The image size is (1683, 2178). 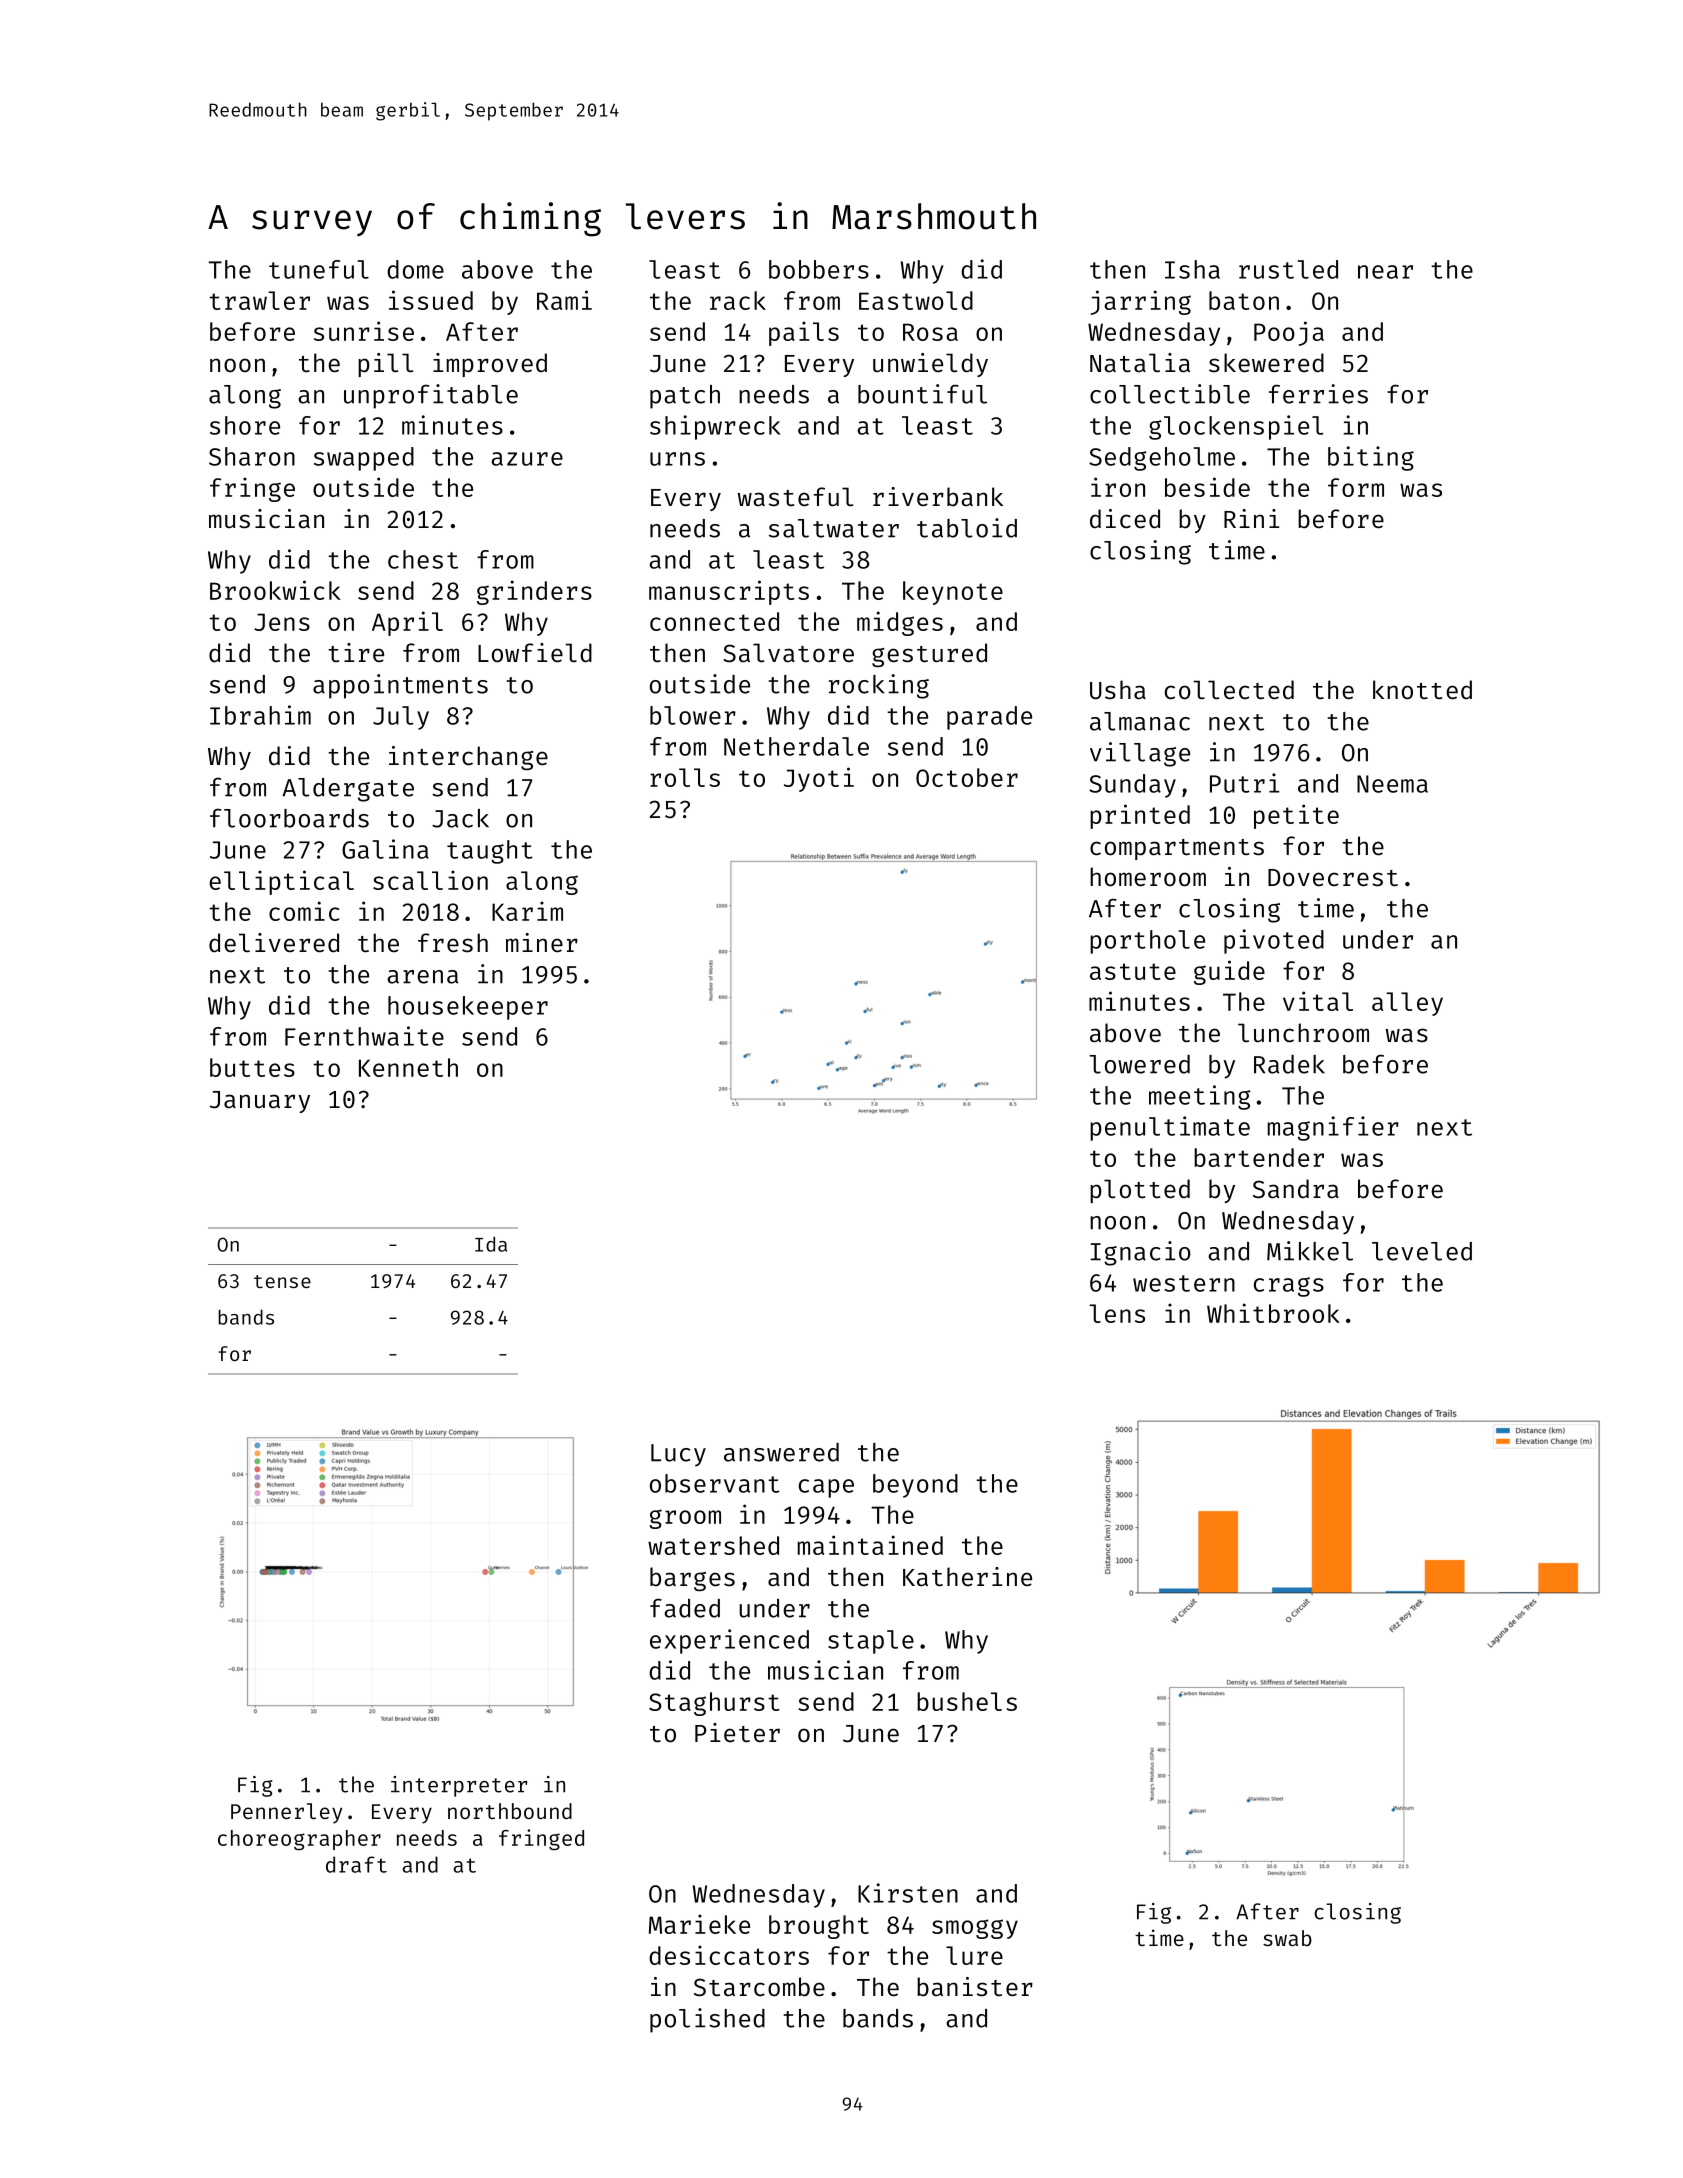 I want to click on draft, so click(x=356, y=1864).
